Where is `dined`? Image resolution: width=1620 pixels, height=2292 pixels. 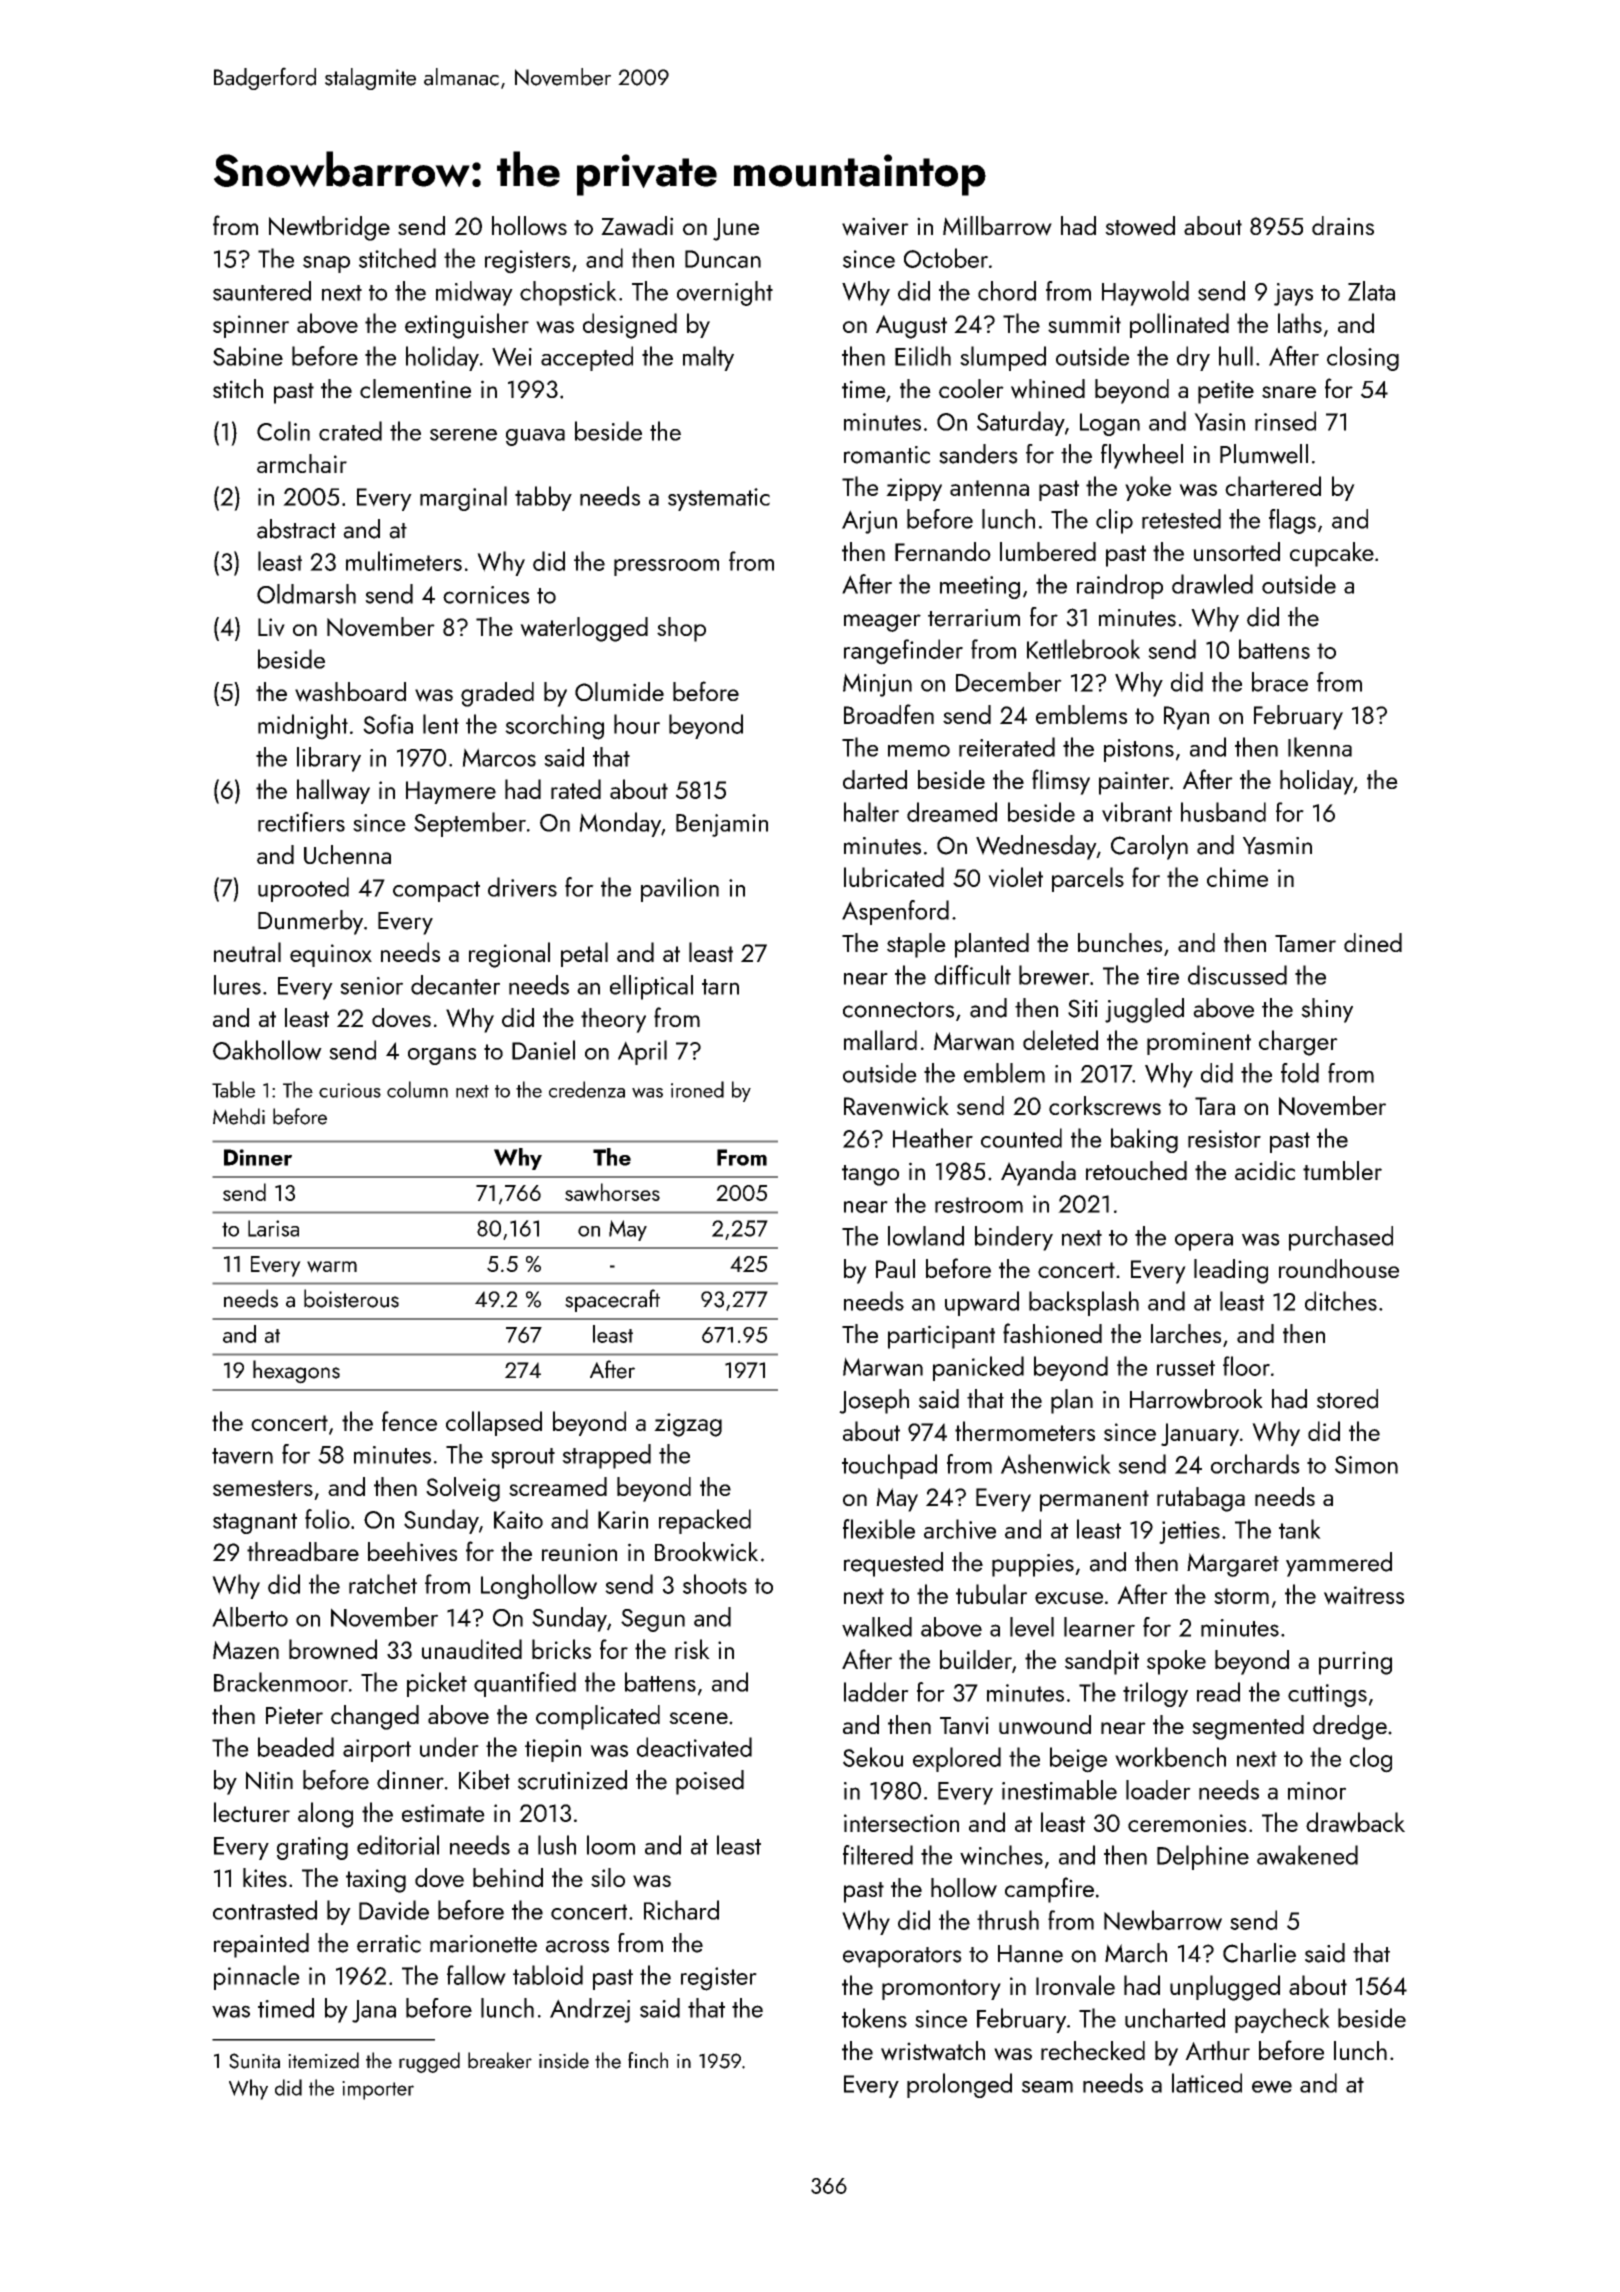 dined is located at coordinates (1373, 942).
